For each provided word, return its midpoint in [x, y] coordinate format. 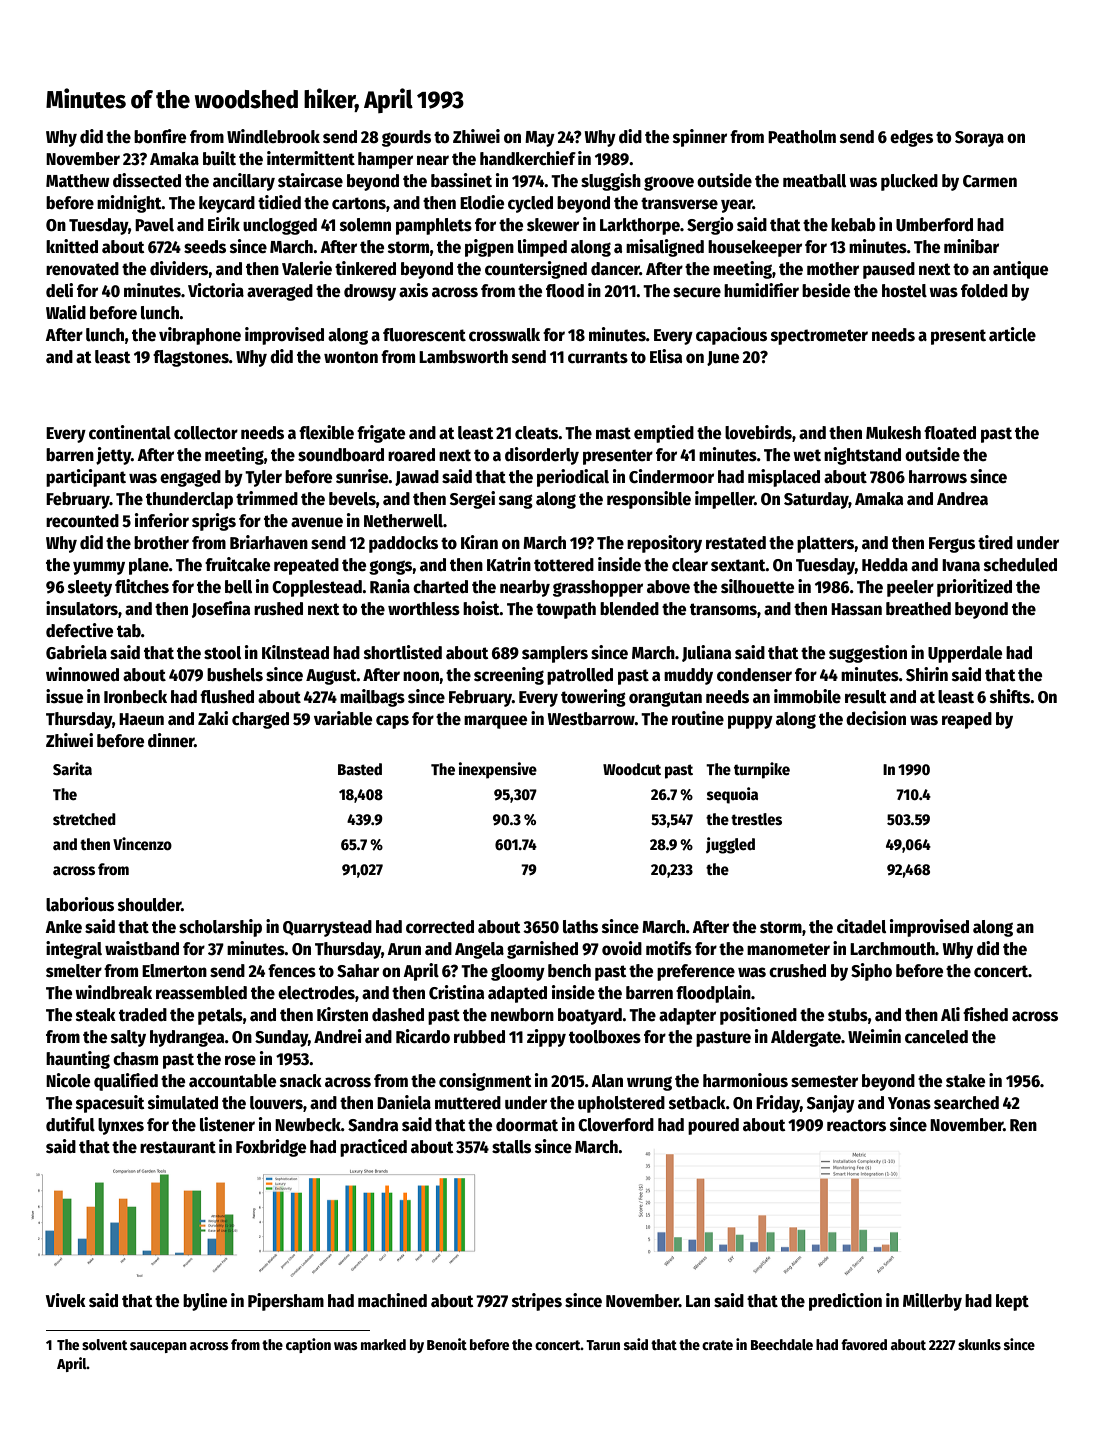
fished [985, 1014]
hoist [481, 608]
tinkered [365, 268]
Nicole [68, 1080]
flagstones [191, 358]
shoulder [149, 905]
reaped [967, 720]
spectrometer [819, 337]
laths [580, 927]
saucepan [158, 1347]
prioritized [974, 588]
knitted [72, 246]
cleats [537, 433]
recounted [82, 521]
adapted [517, 994]
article [1012, 334]
